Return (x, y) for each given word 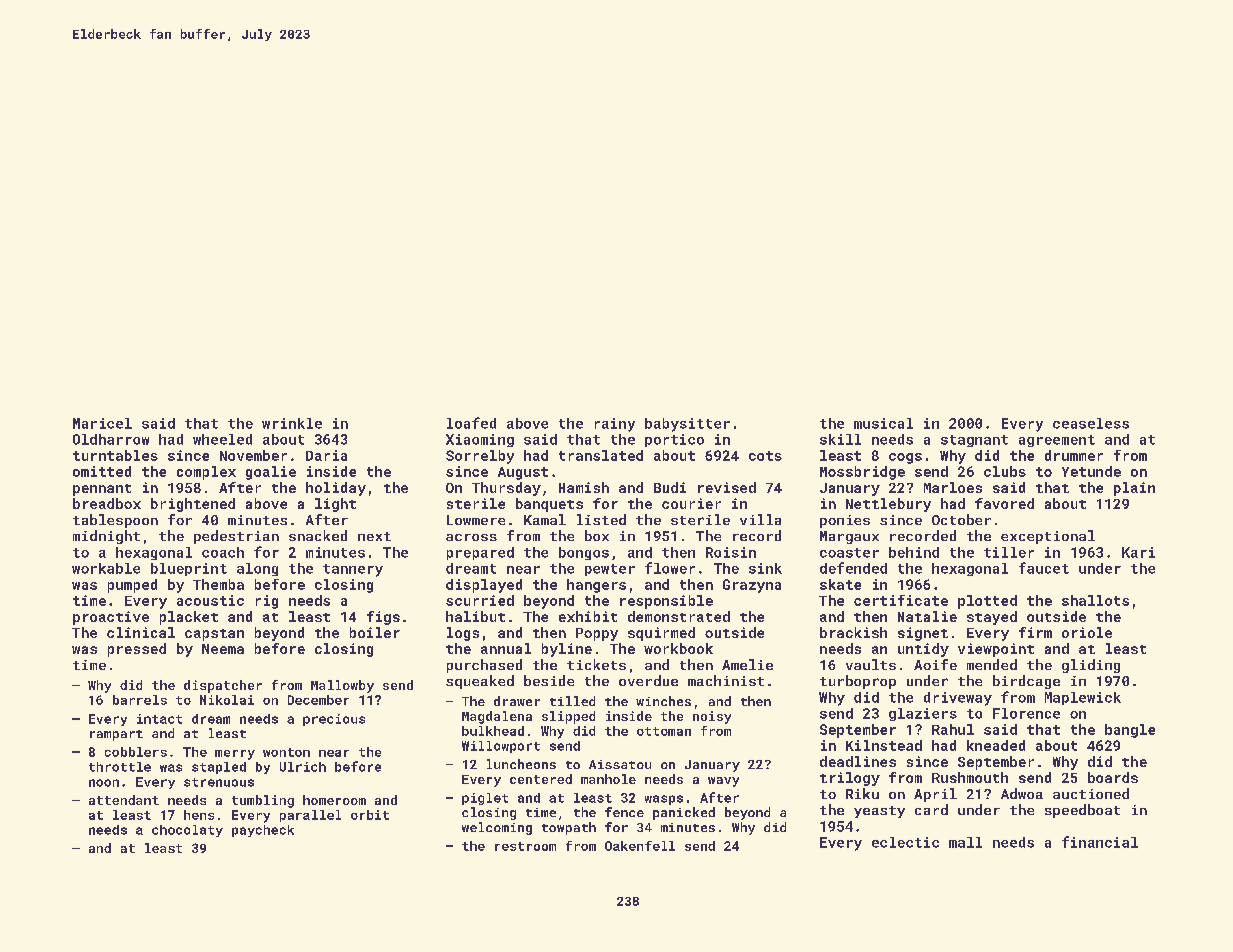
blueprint (189, 569)
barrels (140, 700)
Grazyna (752, 586)
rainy (615, 425)
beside (549, 680)
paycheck (263, 831)
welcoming (497, 828)
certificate (901, 600)
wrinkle (292, 423)
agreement (1057, 441)
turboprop (858, 682)
